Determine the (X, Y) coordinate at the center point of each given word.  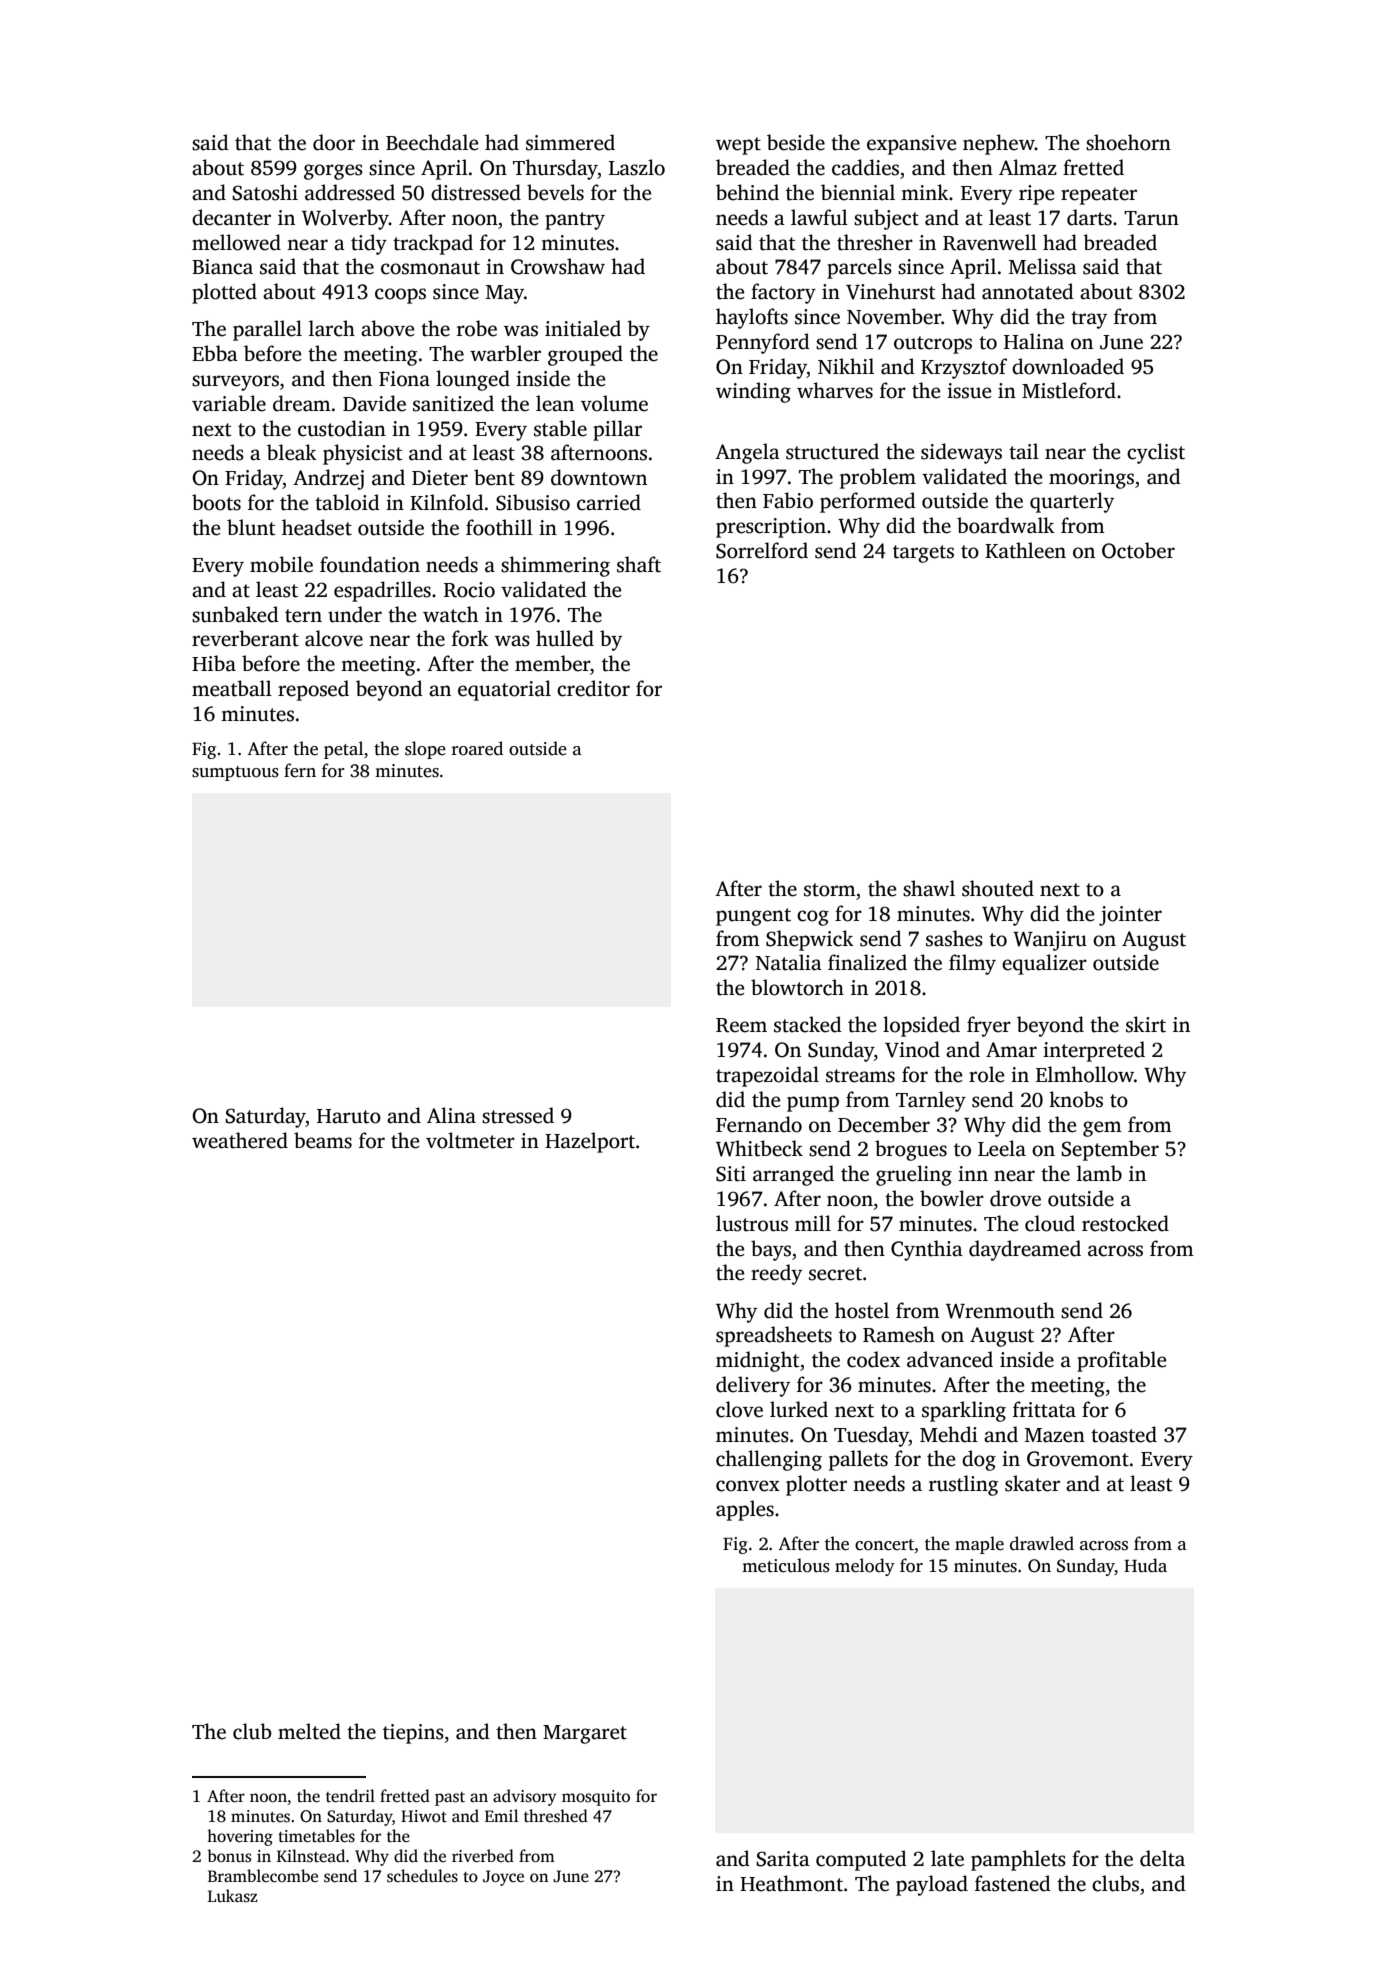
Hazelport (590, 1142)
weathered (240, 1140)
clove (739, 1409)
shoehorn (1128, 142)
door (334, 142)
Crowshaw (558, 266)
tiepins (413, 1734)
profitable (1122, 1361)
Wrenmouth (1000, 1310)
